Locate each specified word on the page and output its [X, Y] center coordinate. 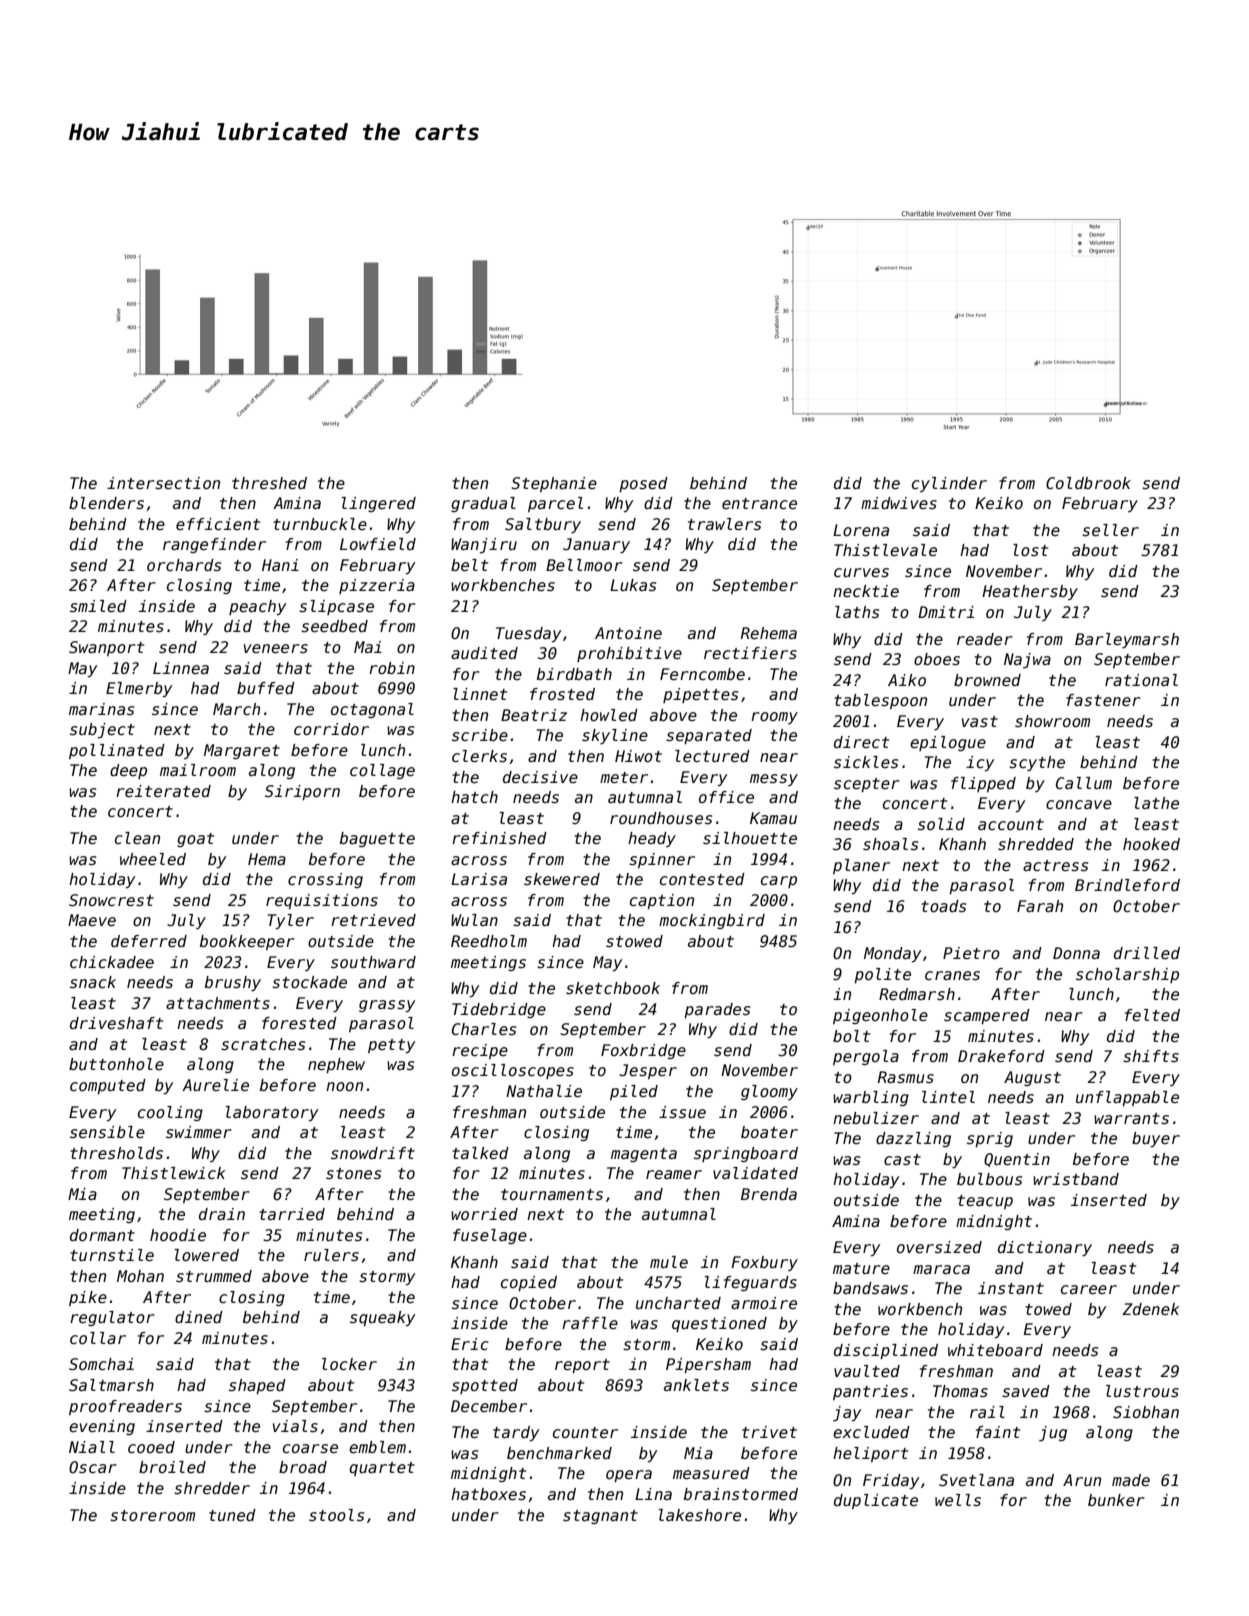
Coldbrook [1088, 483]
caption [662, 901]
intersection [163, 483]
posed [643, 484]
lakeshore [700, 1515]
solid [941, 824]
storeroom [152, 1516]
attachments [218, 1003]
